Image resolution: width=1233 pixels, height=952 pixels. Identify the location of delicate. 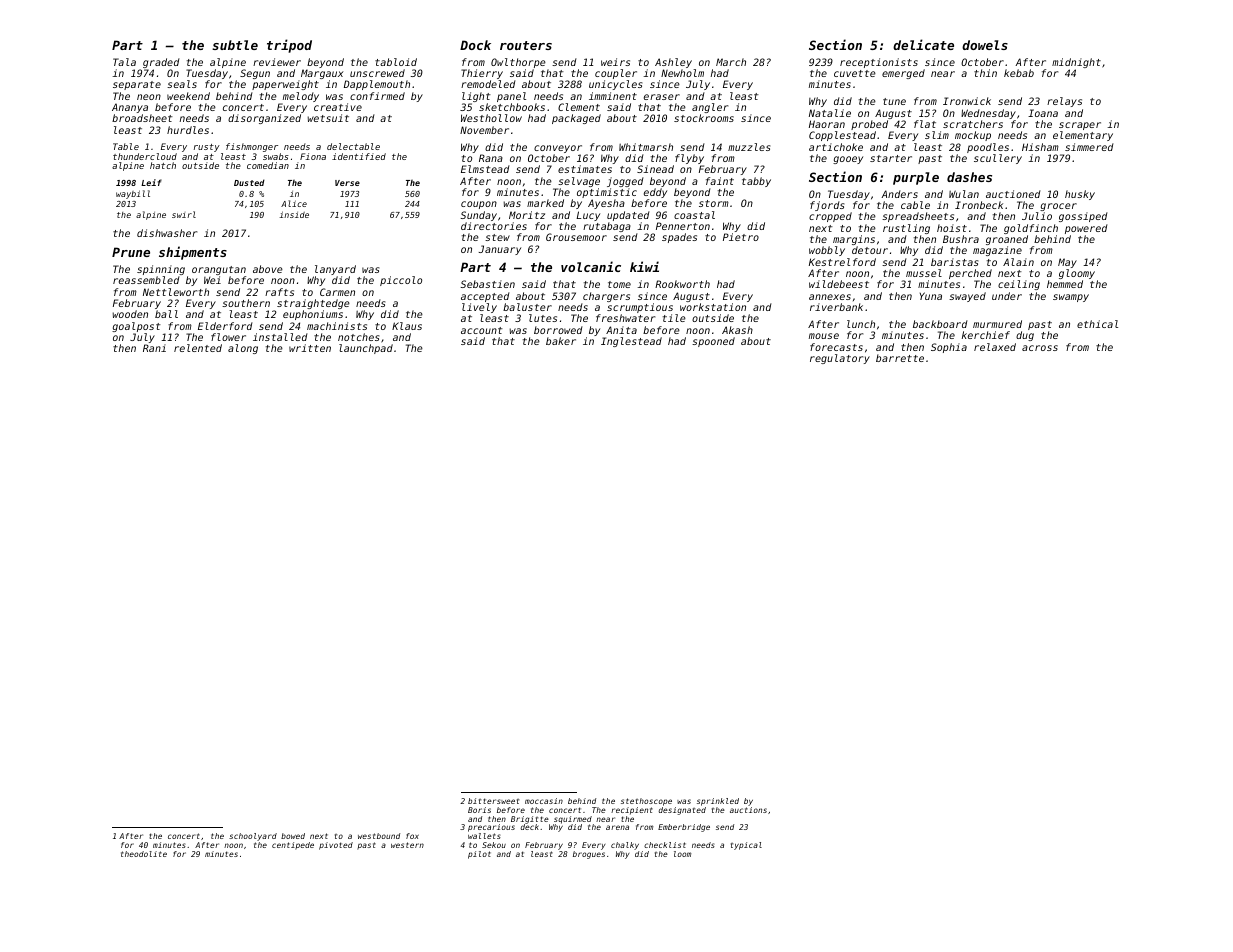
(923, 44).
